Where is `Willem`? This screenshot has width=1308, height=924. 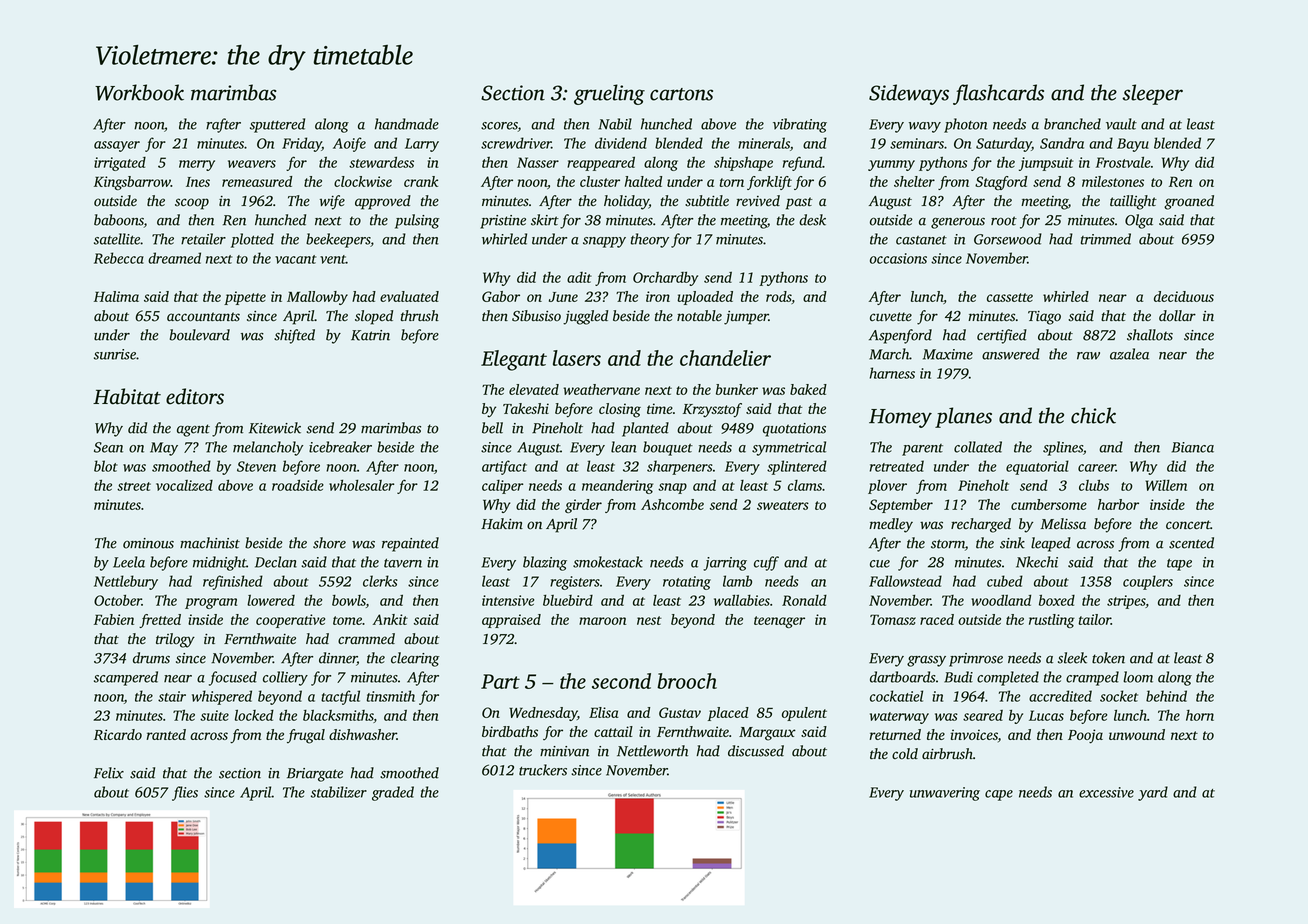
Willem is located at coordinates (1166, 485).
